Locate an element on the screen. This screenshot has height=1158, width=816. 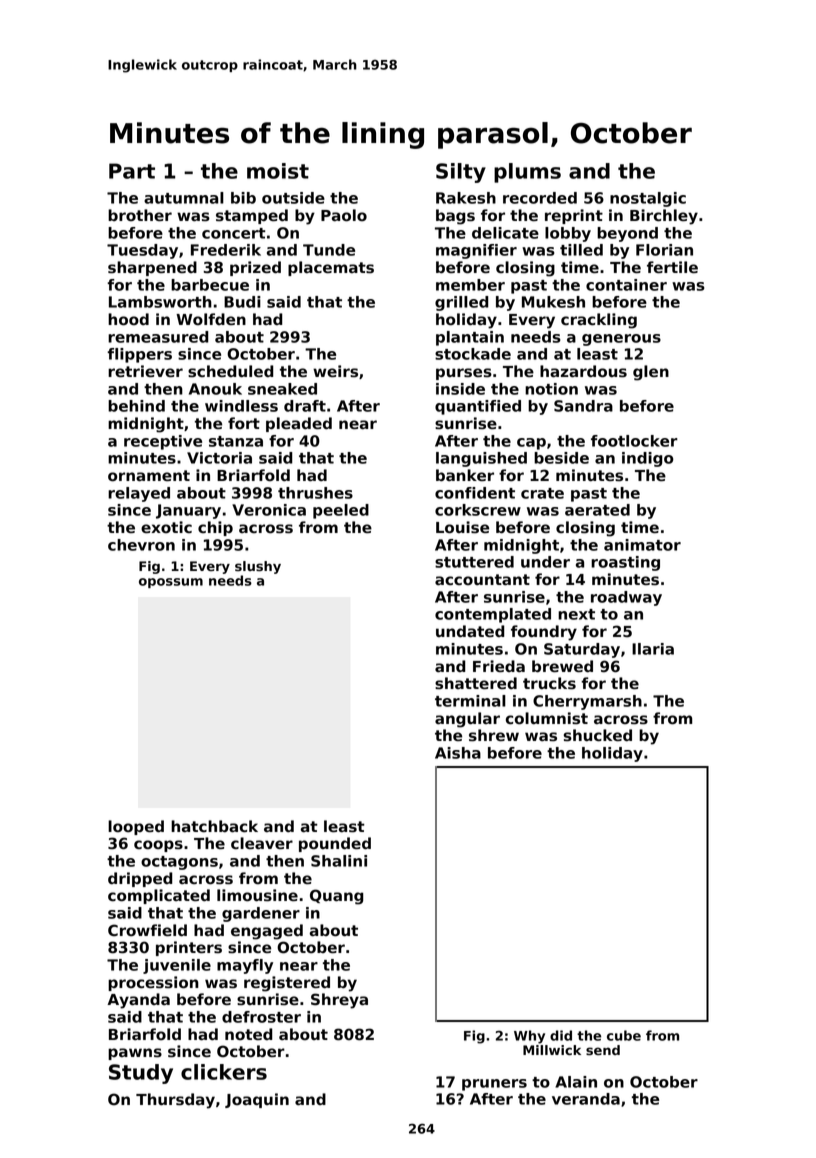
Ilaria is located at coordinates (653, 649).
